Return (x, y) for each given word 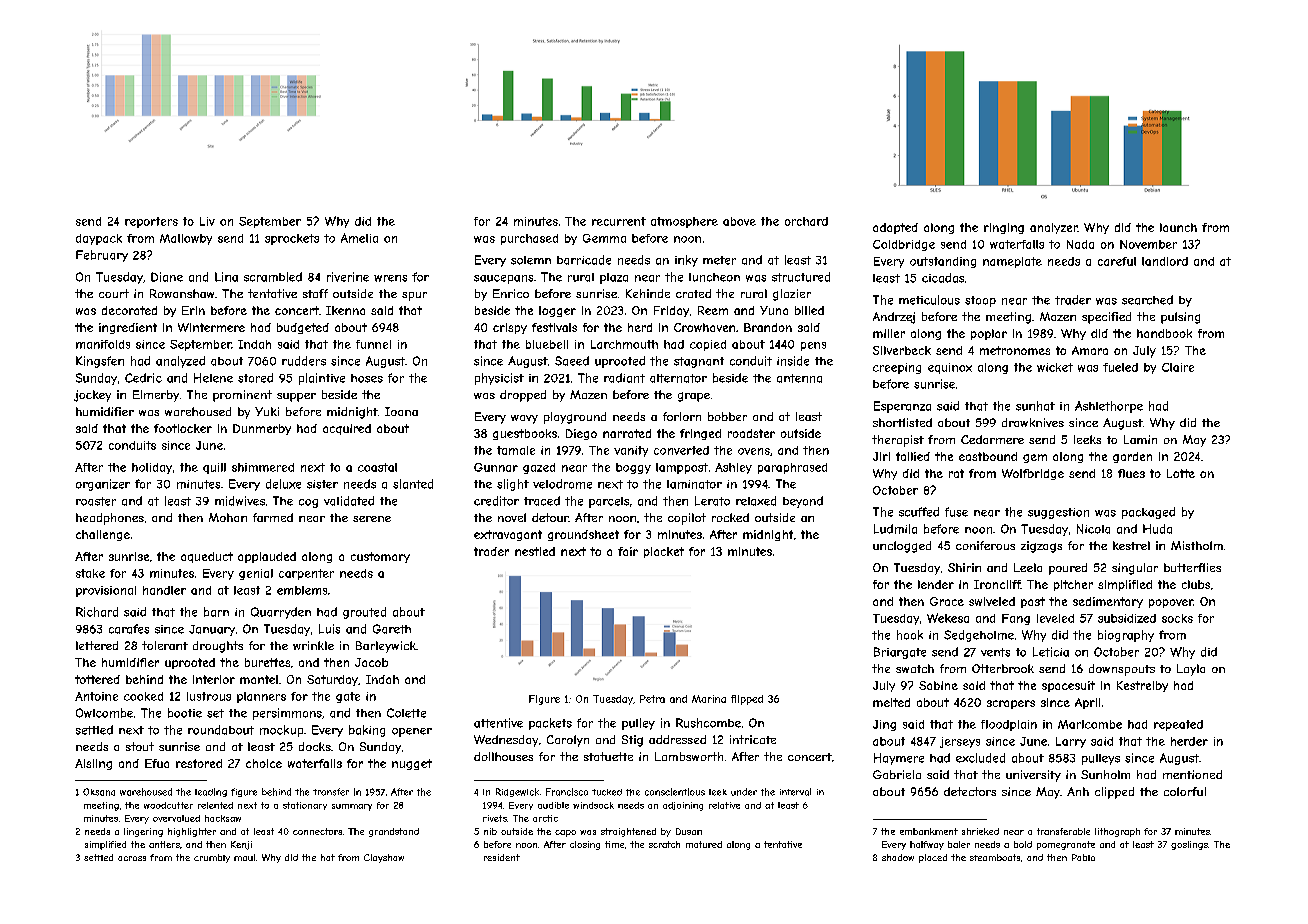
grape (694, 397)
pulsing (1180, 318)
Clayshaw (384, 858)
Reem (713, 310)
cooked (143, 696)
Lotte (1181, 473)
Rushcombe (708, 723)
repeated (1178, 725)
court (114, 293)
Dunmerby (262, 429)
